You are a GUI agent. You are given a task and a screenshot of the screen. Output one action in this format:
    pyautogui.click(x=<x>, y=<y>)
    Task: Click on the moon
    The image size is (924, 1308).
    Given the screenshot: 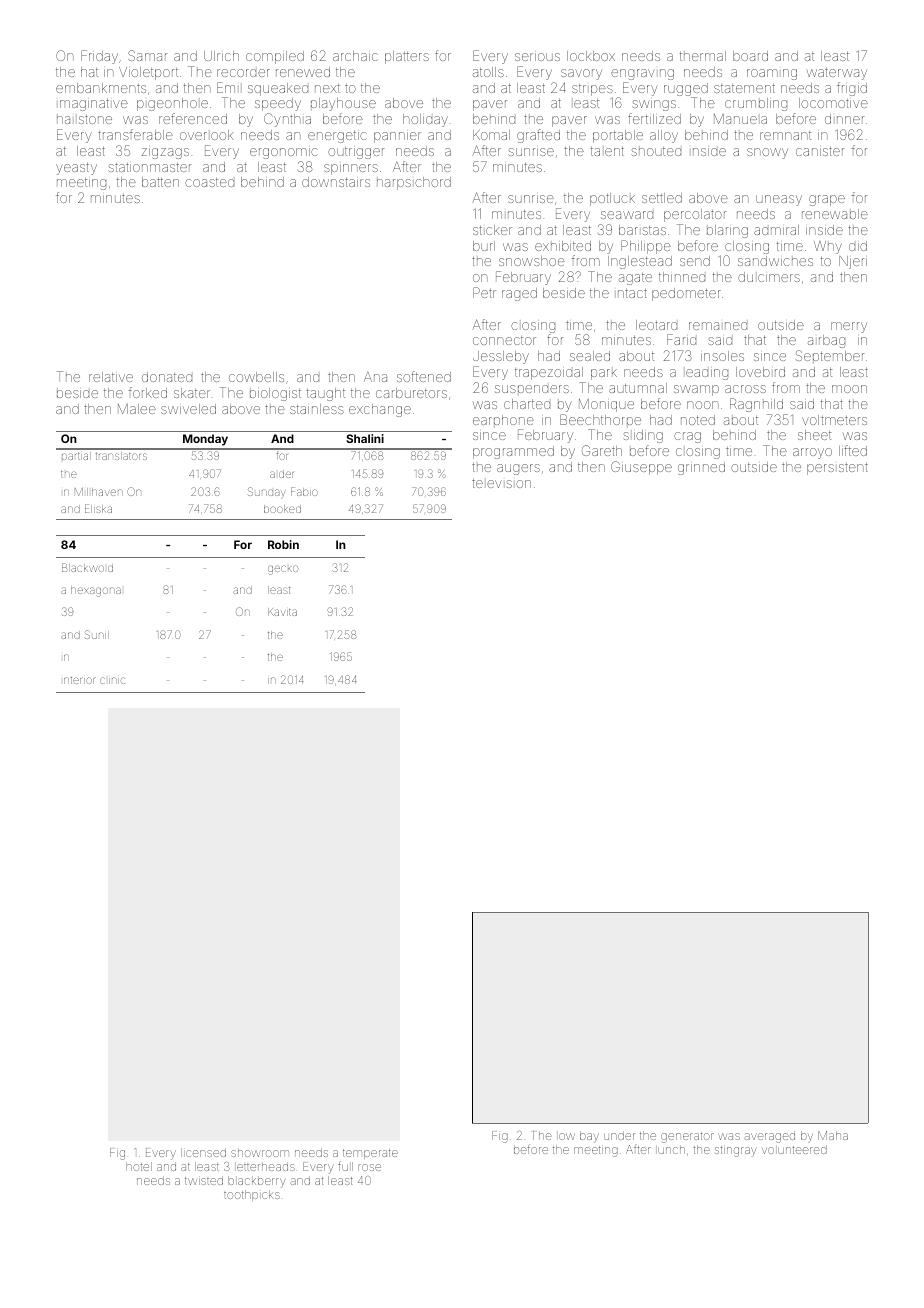 What is the action you would take?
    pyautogui.click(x=849, y=389)
